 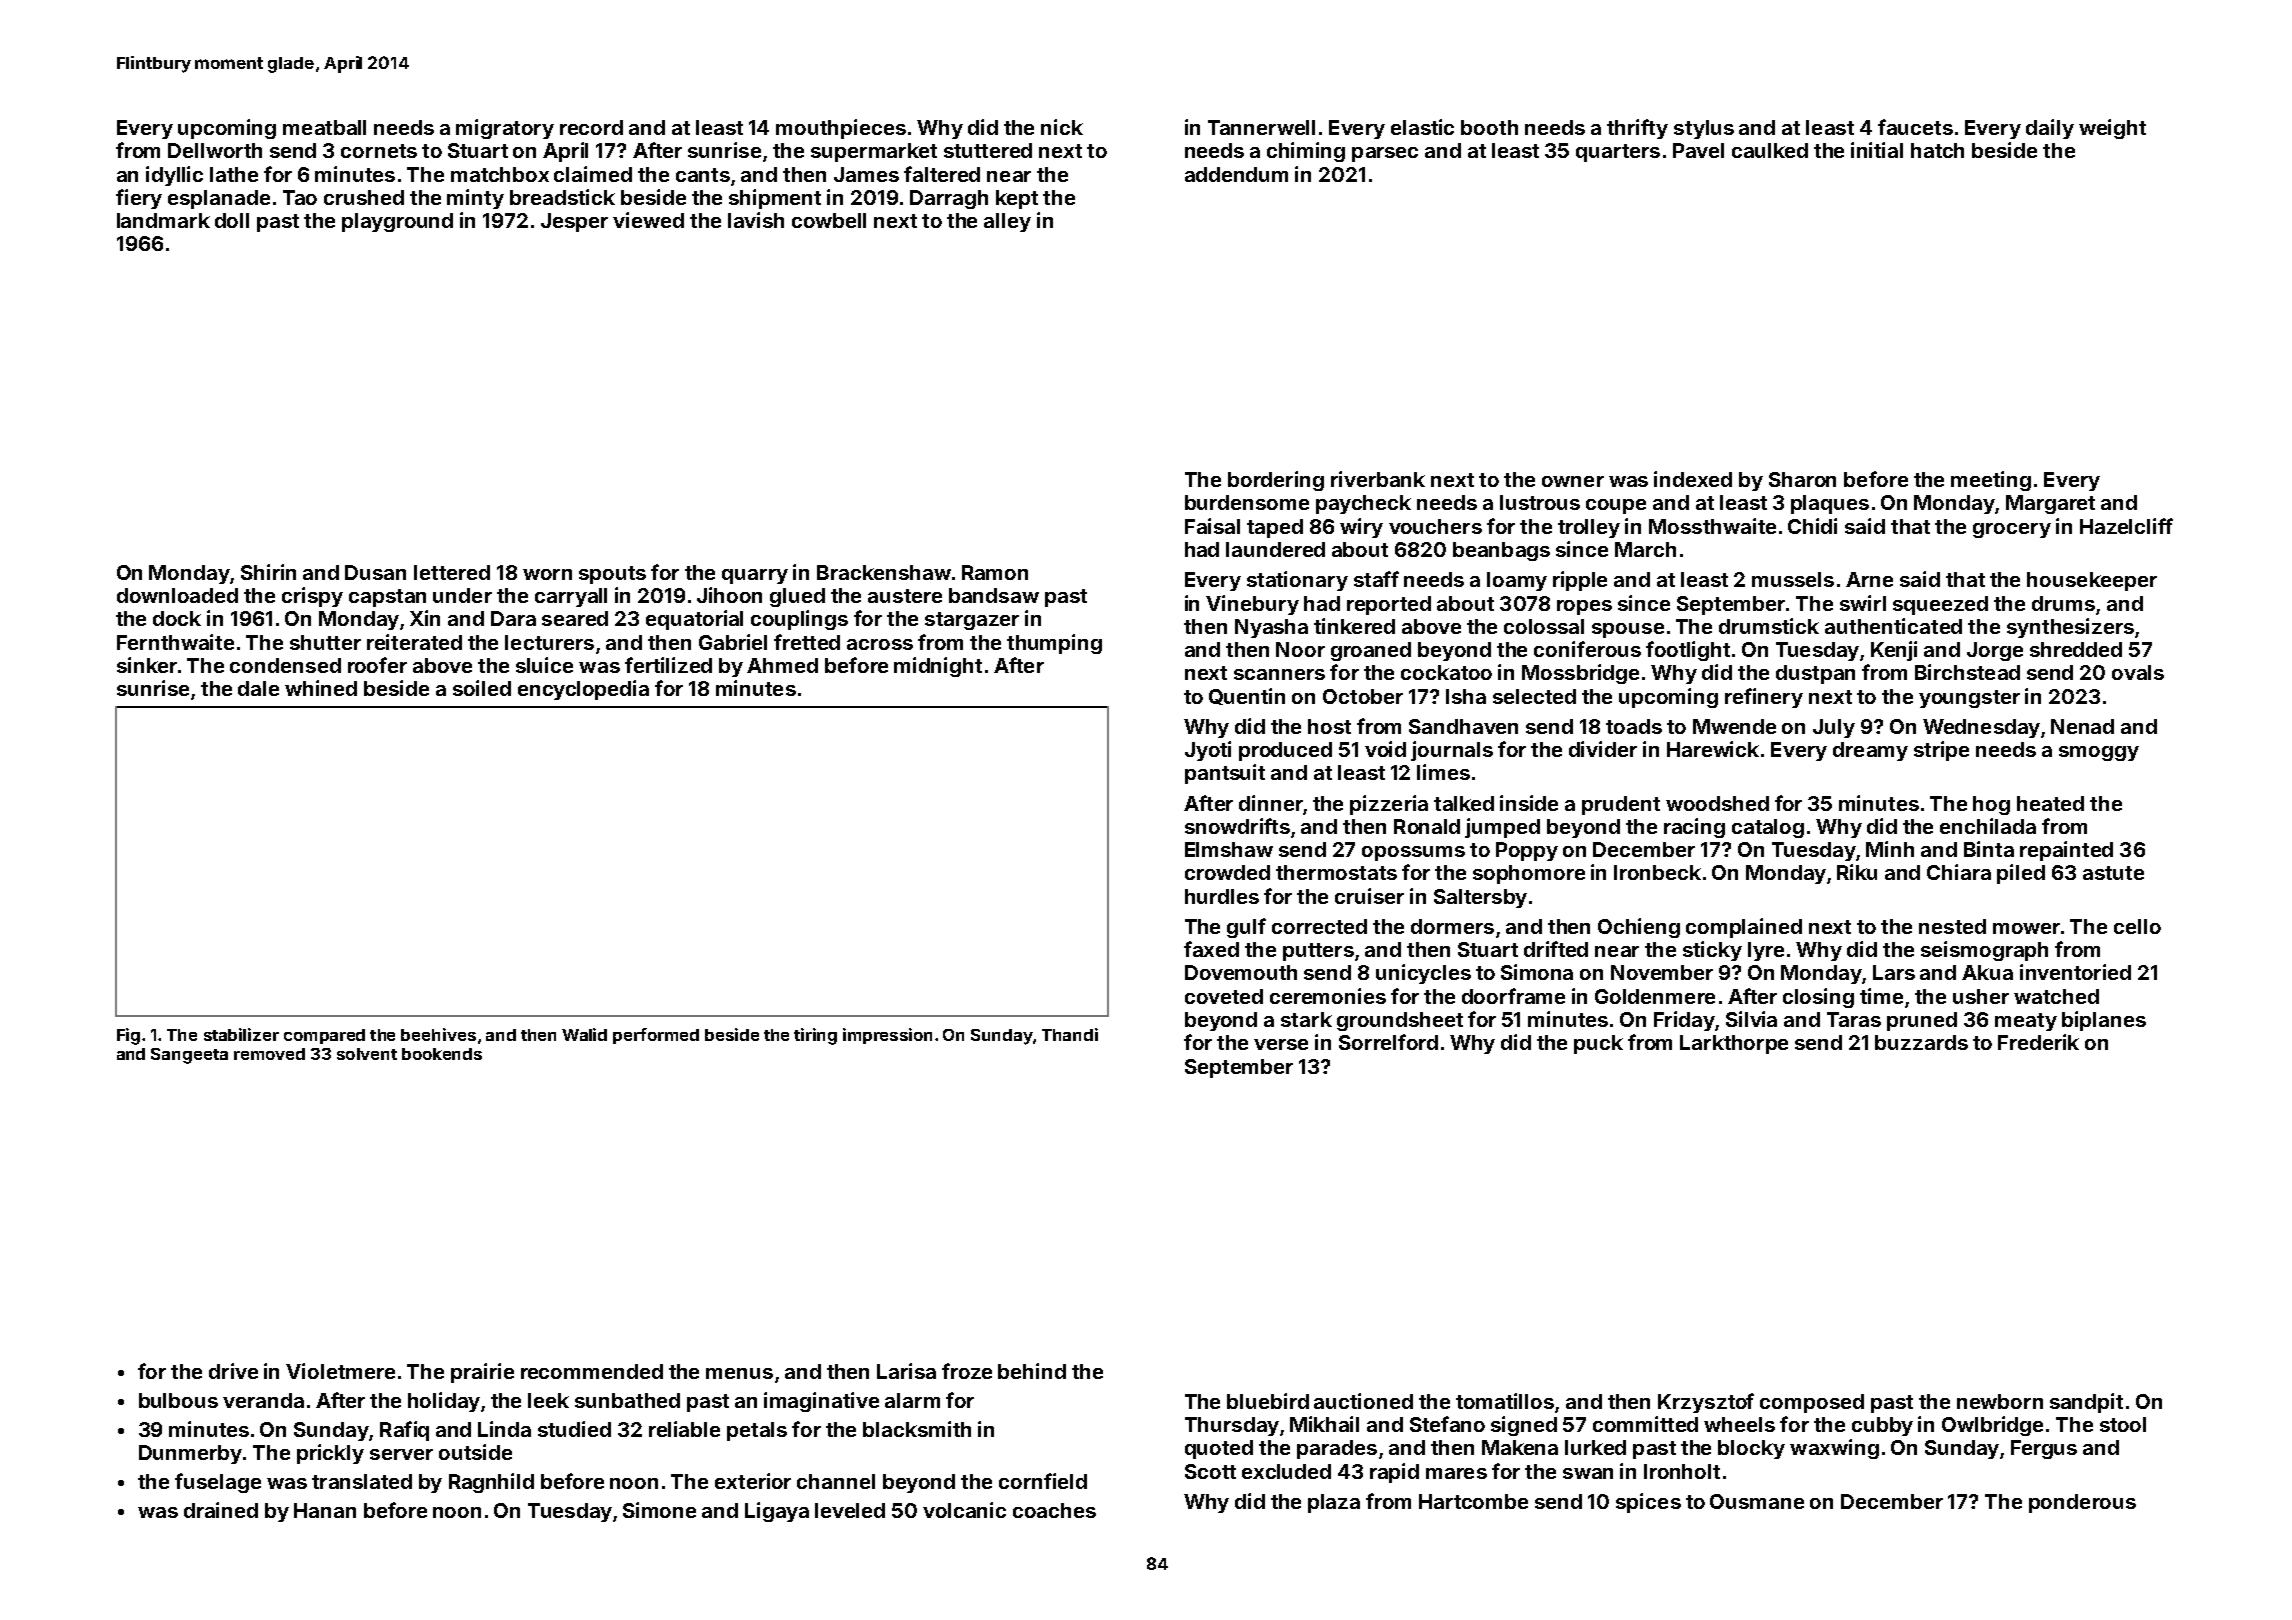 What do you see at coordinates (1744, 928) in the screenshot?
I see `complained` at bounding box center [1744, 928].
